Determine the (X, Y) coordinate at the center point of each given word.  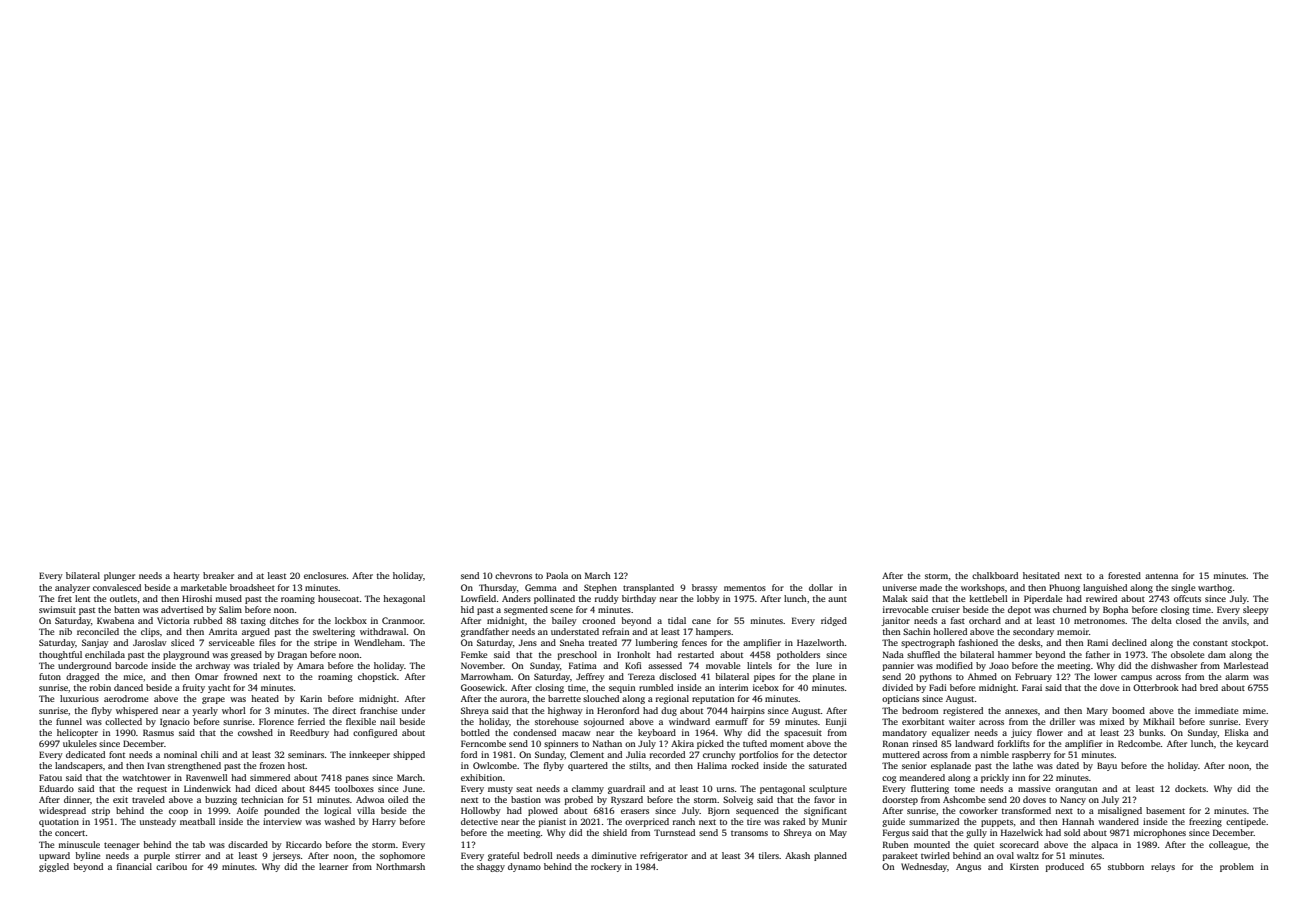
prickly (995, 778)
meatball (197, 821)
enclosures (325, 575)
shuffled (923, 654)
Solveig (738, 800)
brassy (705, 588)
